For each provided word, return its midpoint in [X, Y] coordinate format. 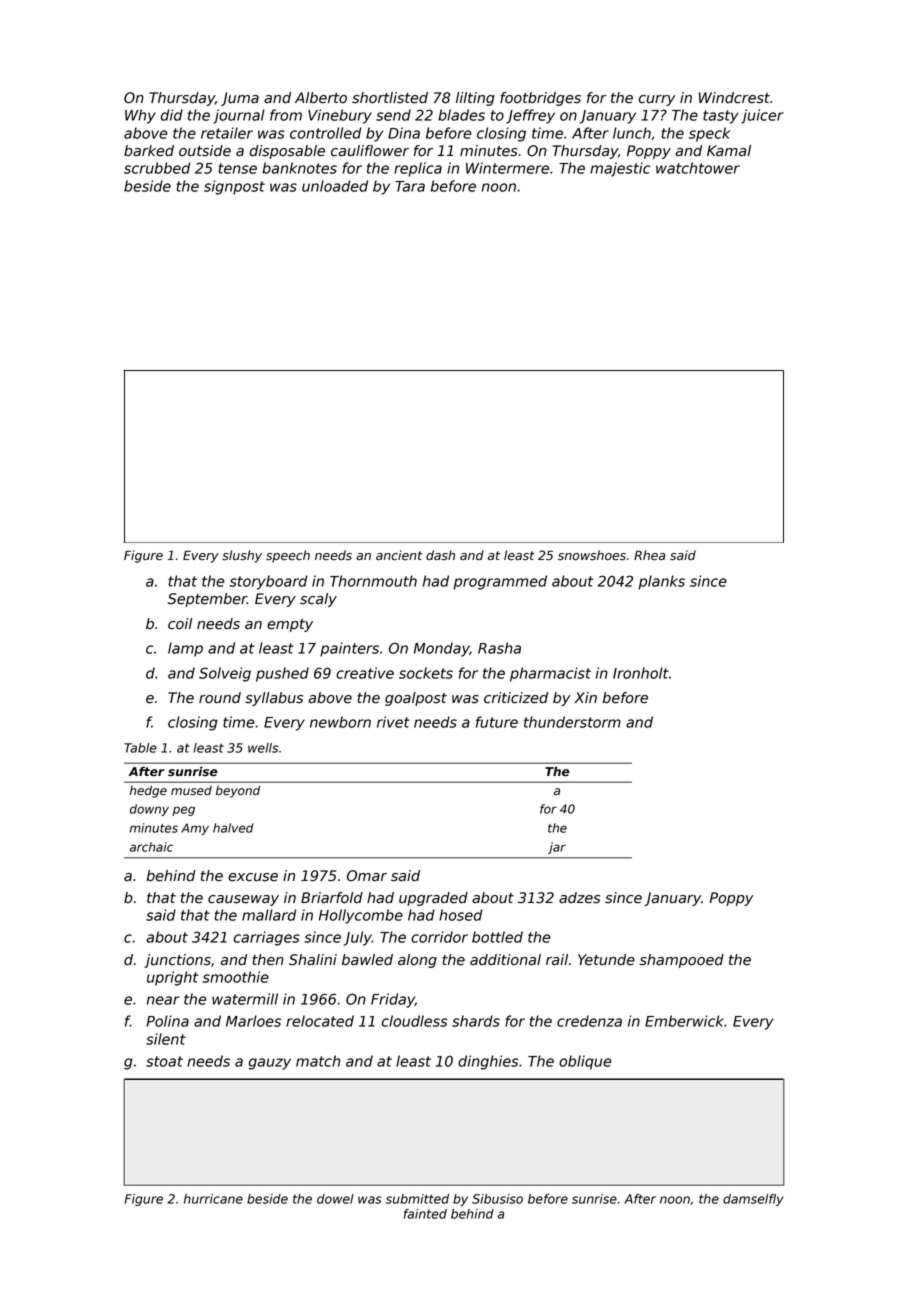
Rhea [649, 555]
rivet [393, 722]
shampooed [681, 961]
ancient [399, 555]
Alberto [321, 98]
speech [288, 556]
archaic [151, 847]
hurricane [213, 1199]
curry [657, 100]
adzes [579, 898]
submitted [417, 1199]
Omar [367, 876]
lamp [185, 649]
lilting [475, 99]
